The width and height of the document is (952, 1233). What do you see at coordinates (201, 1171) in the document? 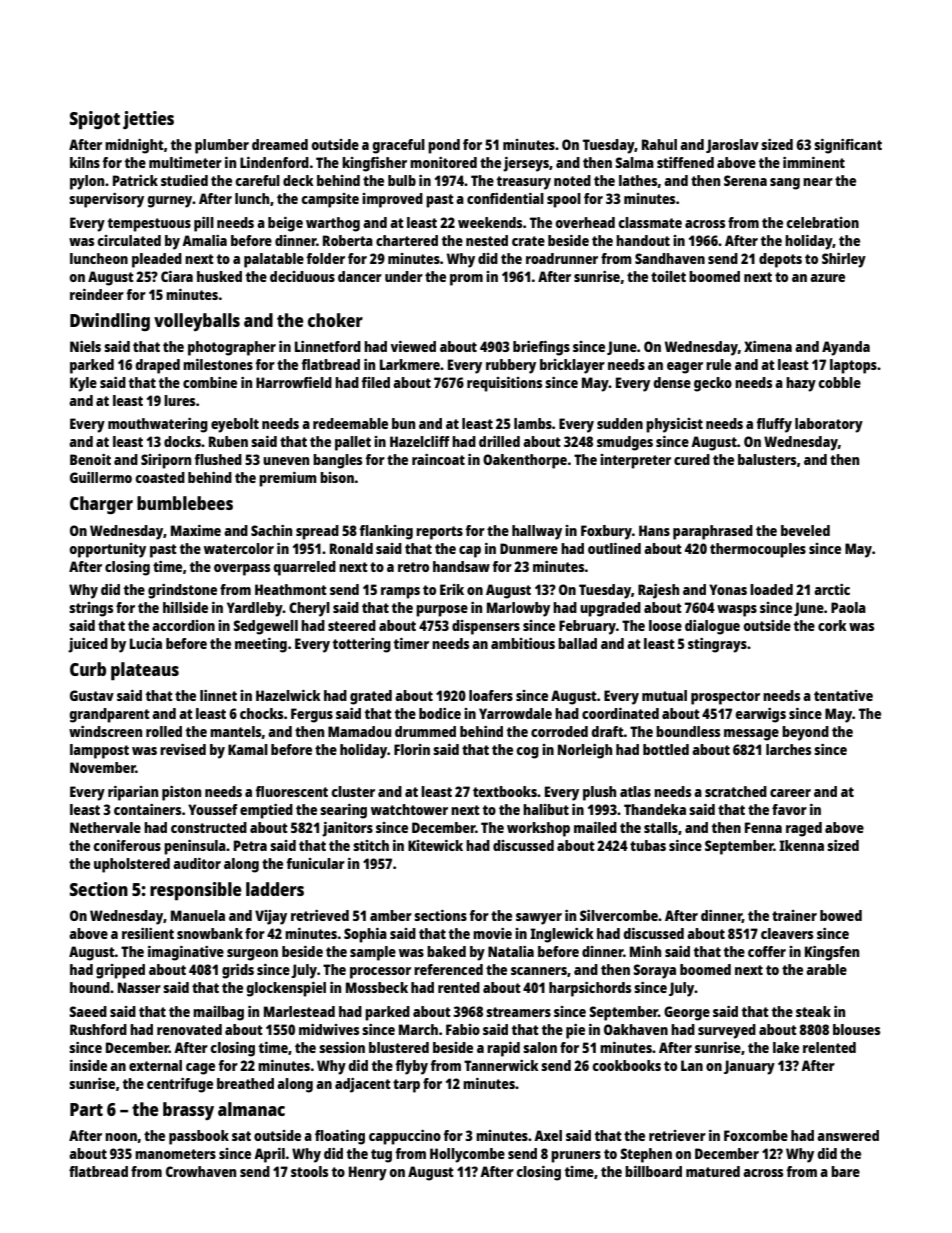
I see `Crowhaven` at bounding box center [201, 1171].
